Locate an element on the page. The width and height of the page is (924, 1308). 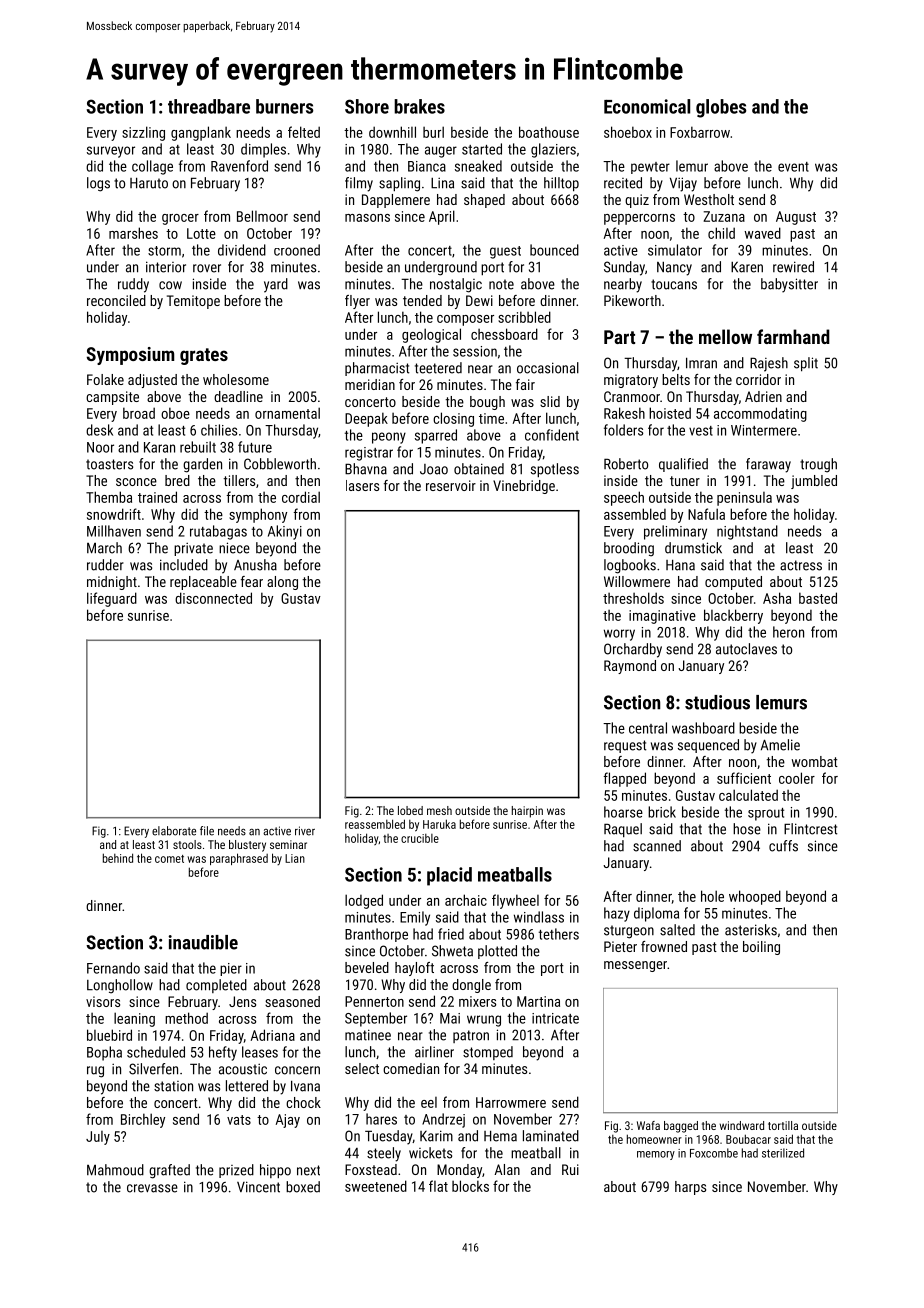
reconciled is located at coordinates (116, 300).
